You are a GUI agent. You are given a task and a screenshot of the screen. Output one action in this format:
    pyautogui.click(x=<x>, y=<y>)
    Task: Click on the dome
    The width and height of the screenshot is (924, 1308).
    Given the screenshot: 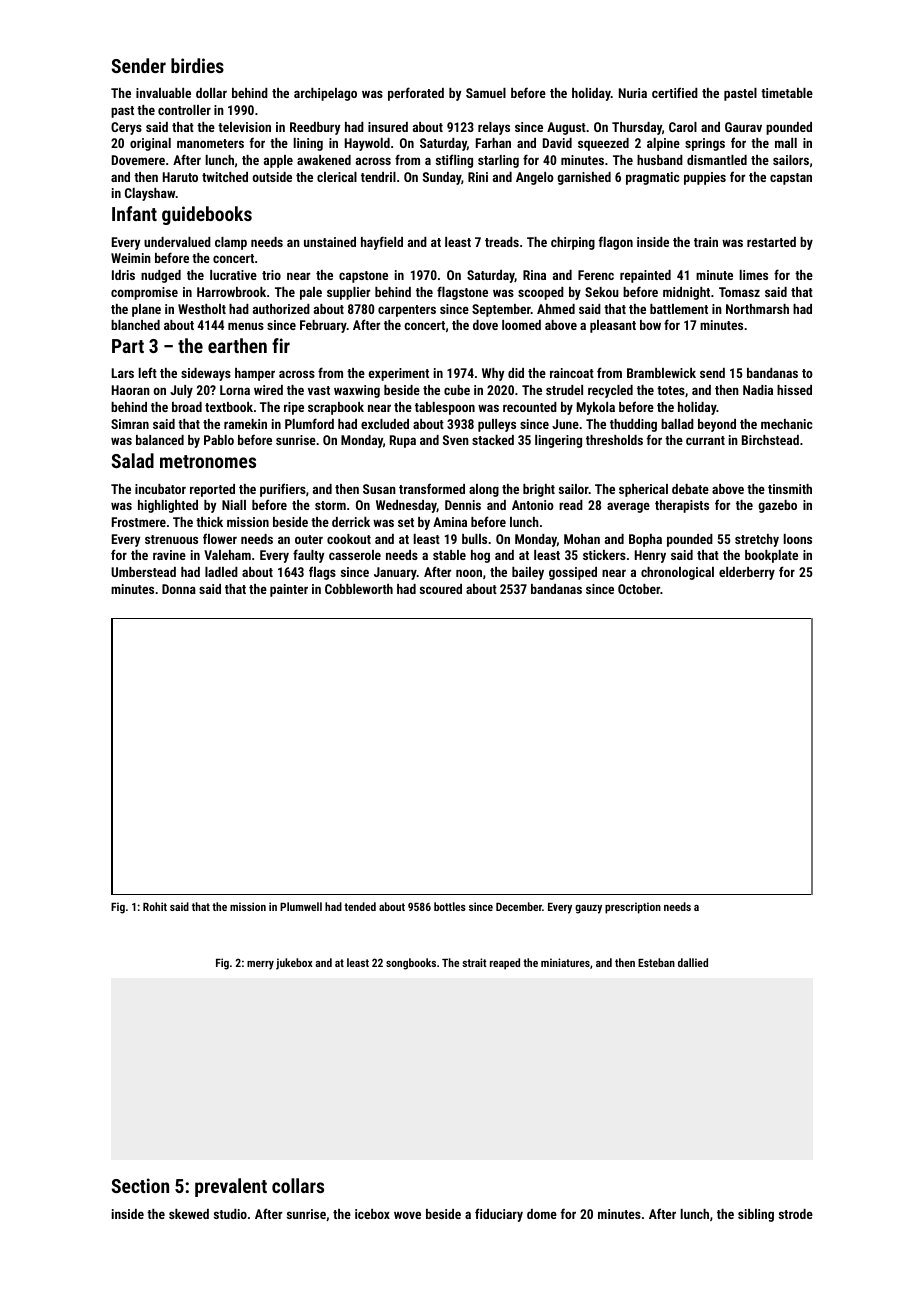 What is the action you would take?
    pyautogui.click(x=542, y=1214)
